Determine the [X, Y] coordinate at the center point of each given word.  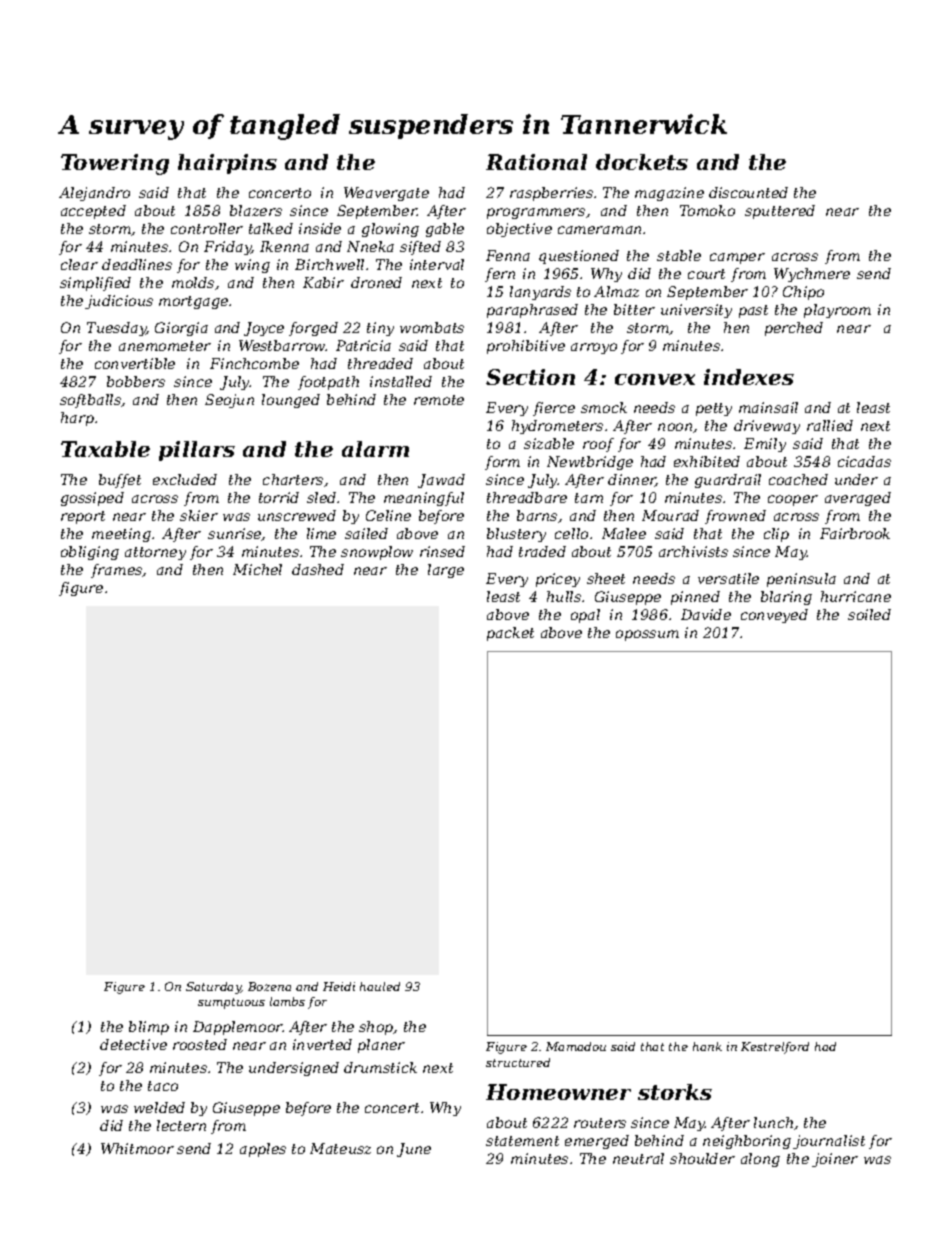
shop [376, 1028]
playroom [837, 311]
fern [500, 275]
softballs [91, 401]
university [696, 311]
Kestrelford [775, 1048]
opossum [647, 635]
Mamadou [576, 1046]
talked [271, 228]
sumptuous [231, 1003]
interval [437, 264]
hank [707, 1046]
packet [510, 634]
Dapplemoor [238, 1028]
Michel [257, 569]
